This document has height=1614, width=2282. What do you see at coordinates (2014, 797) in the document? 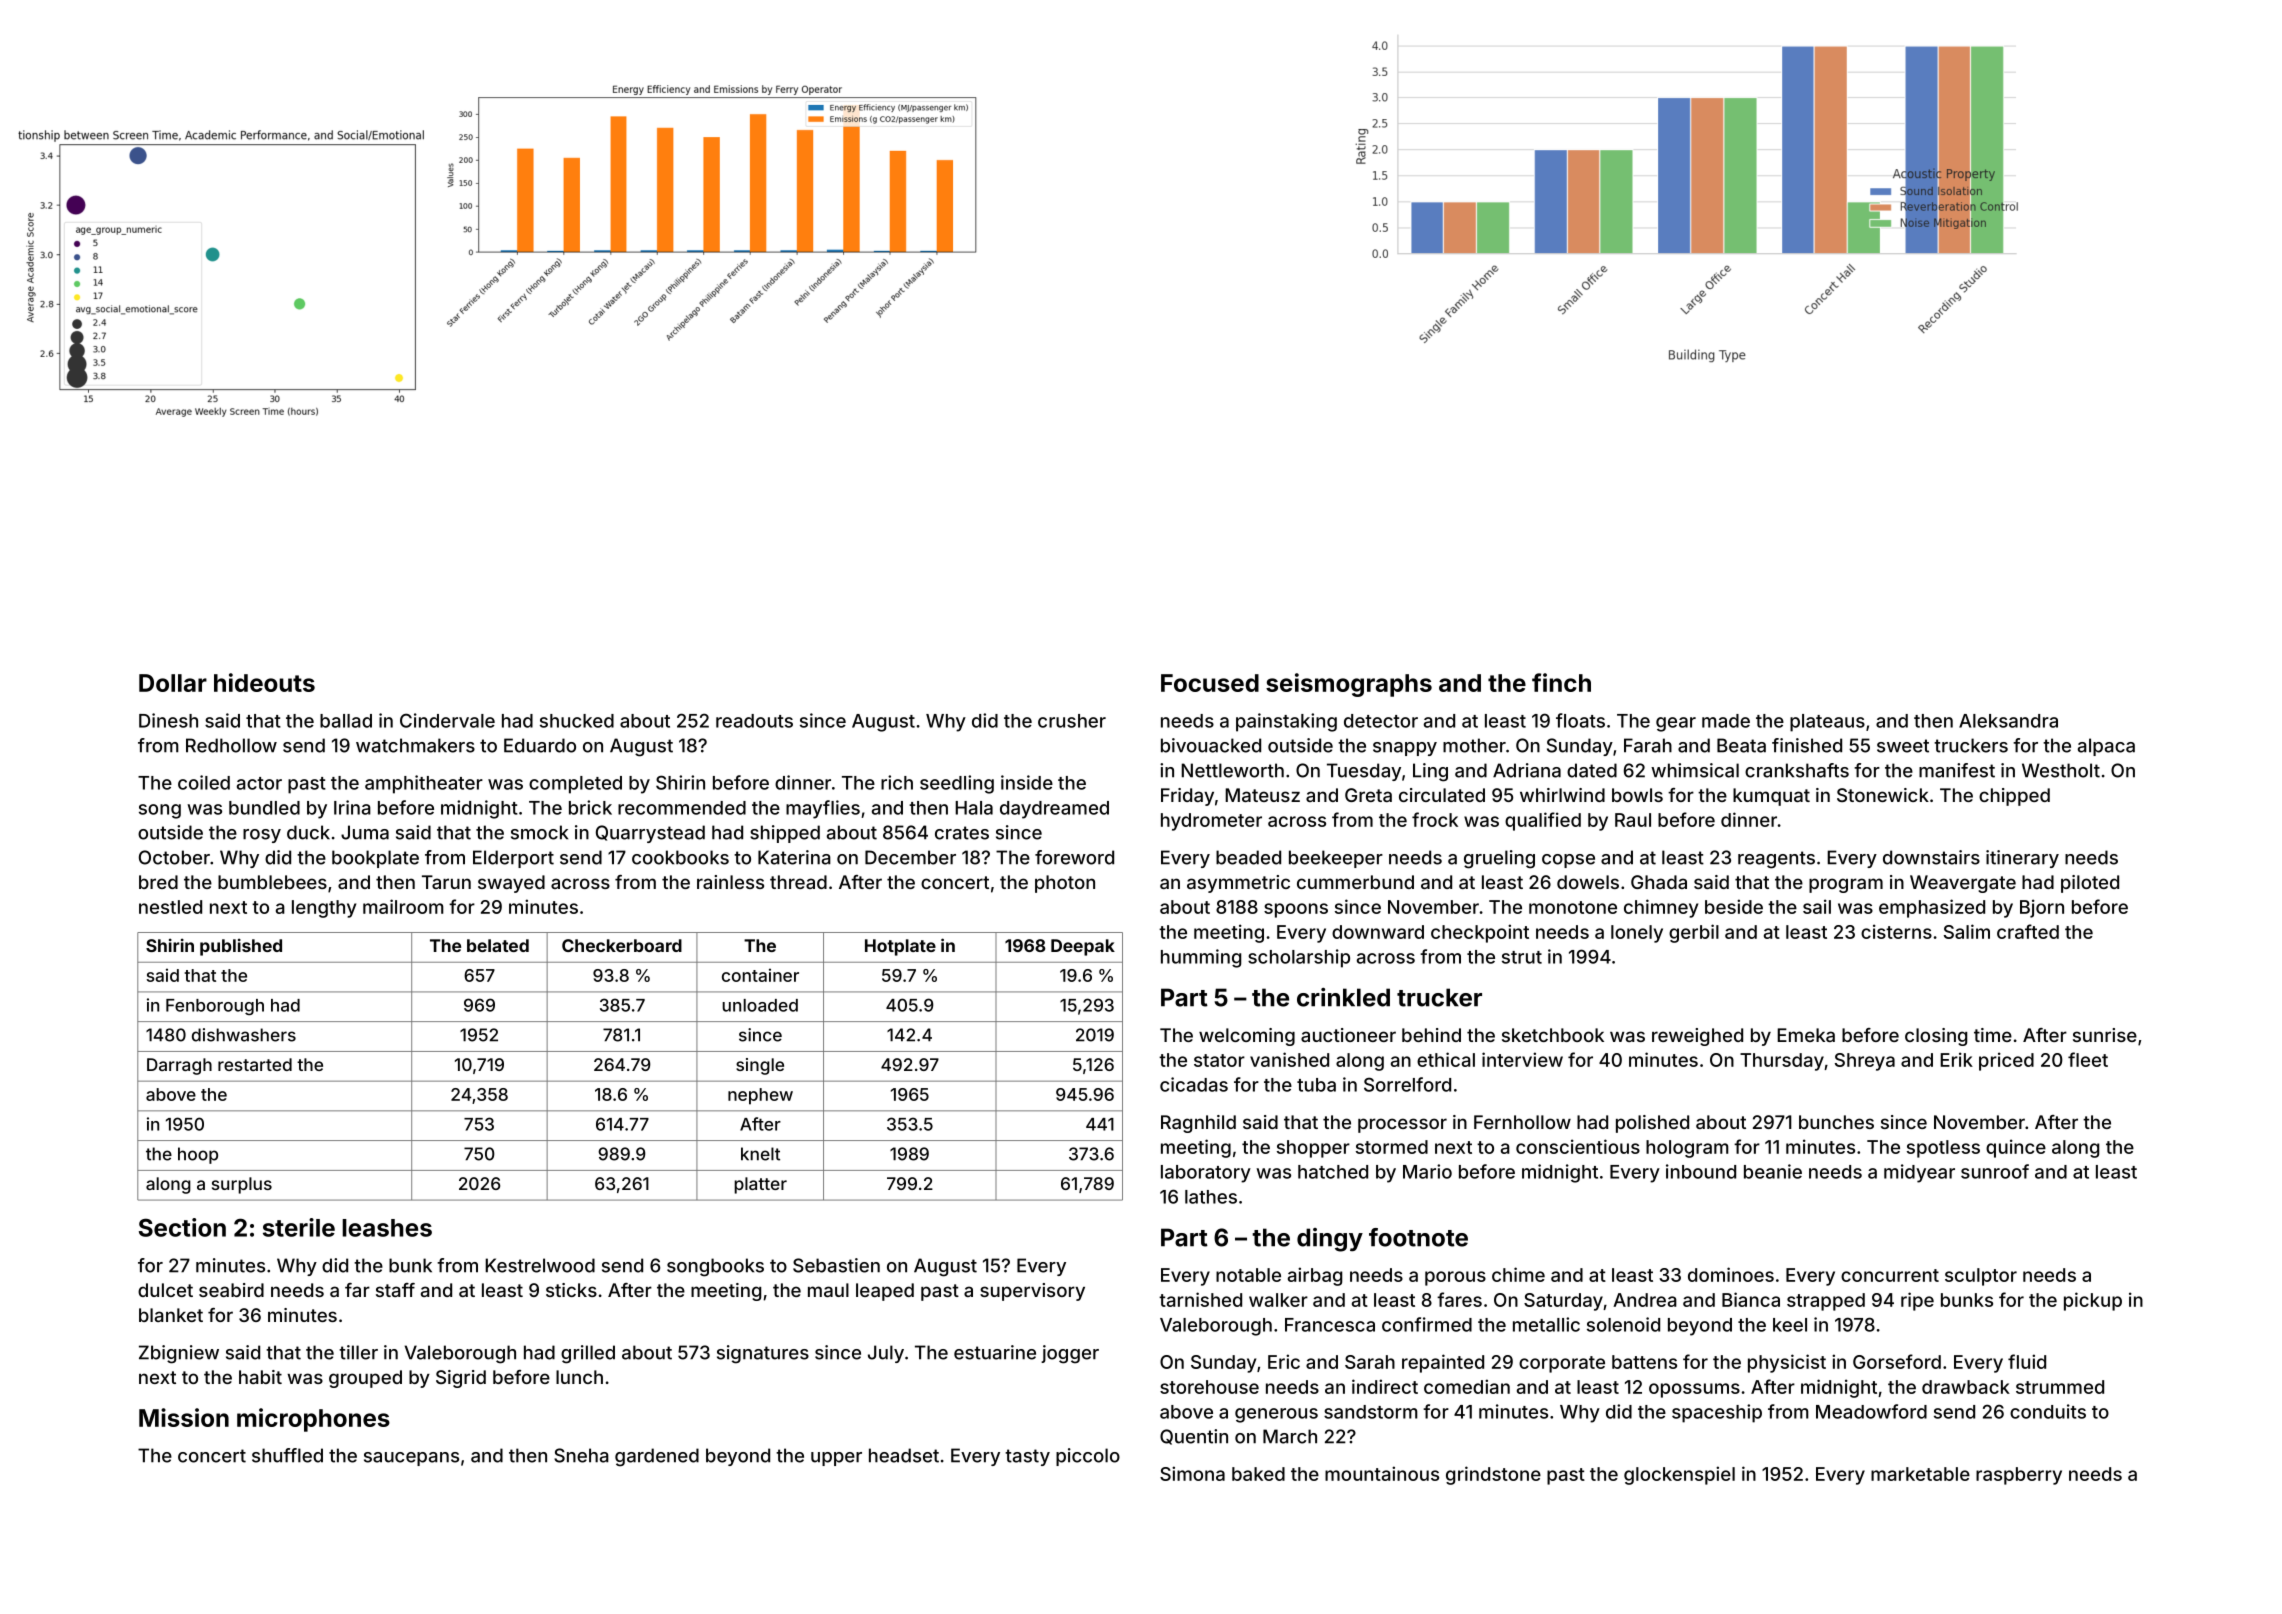
I see `chipped` at bounding box center [2014, 797].
